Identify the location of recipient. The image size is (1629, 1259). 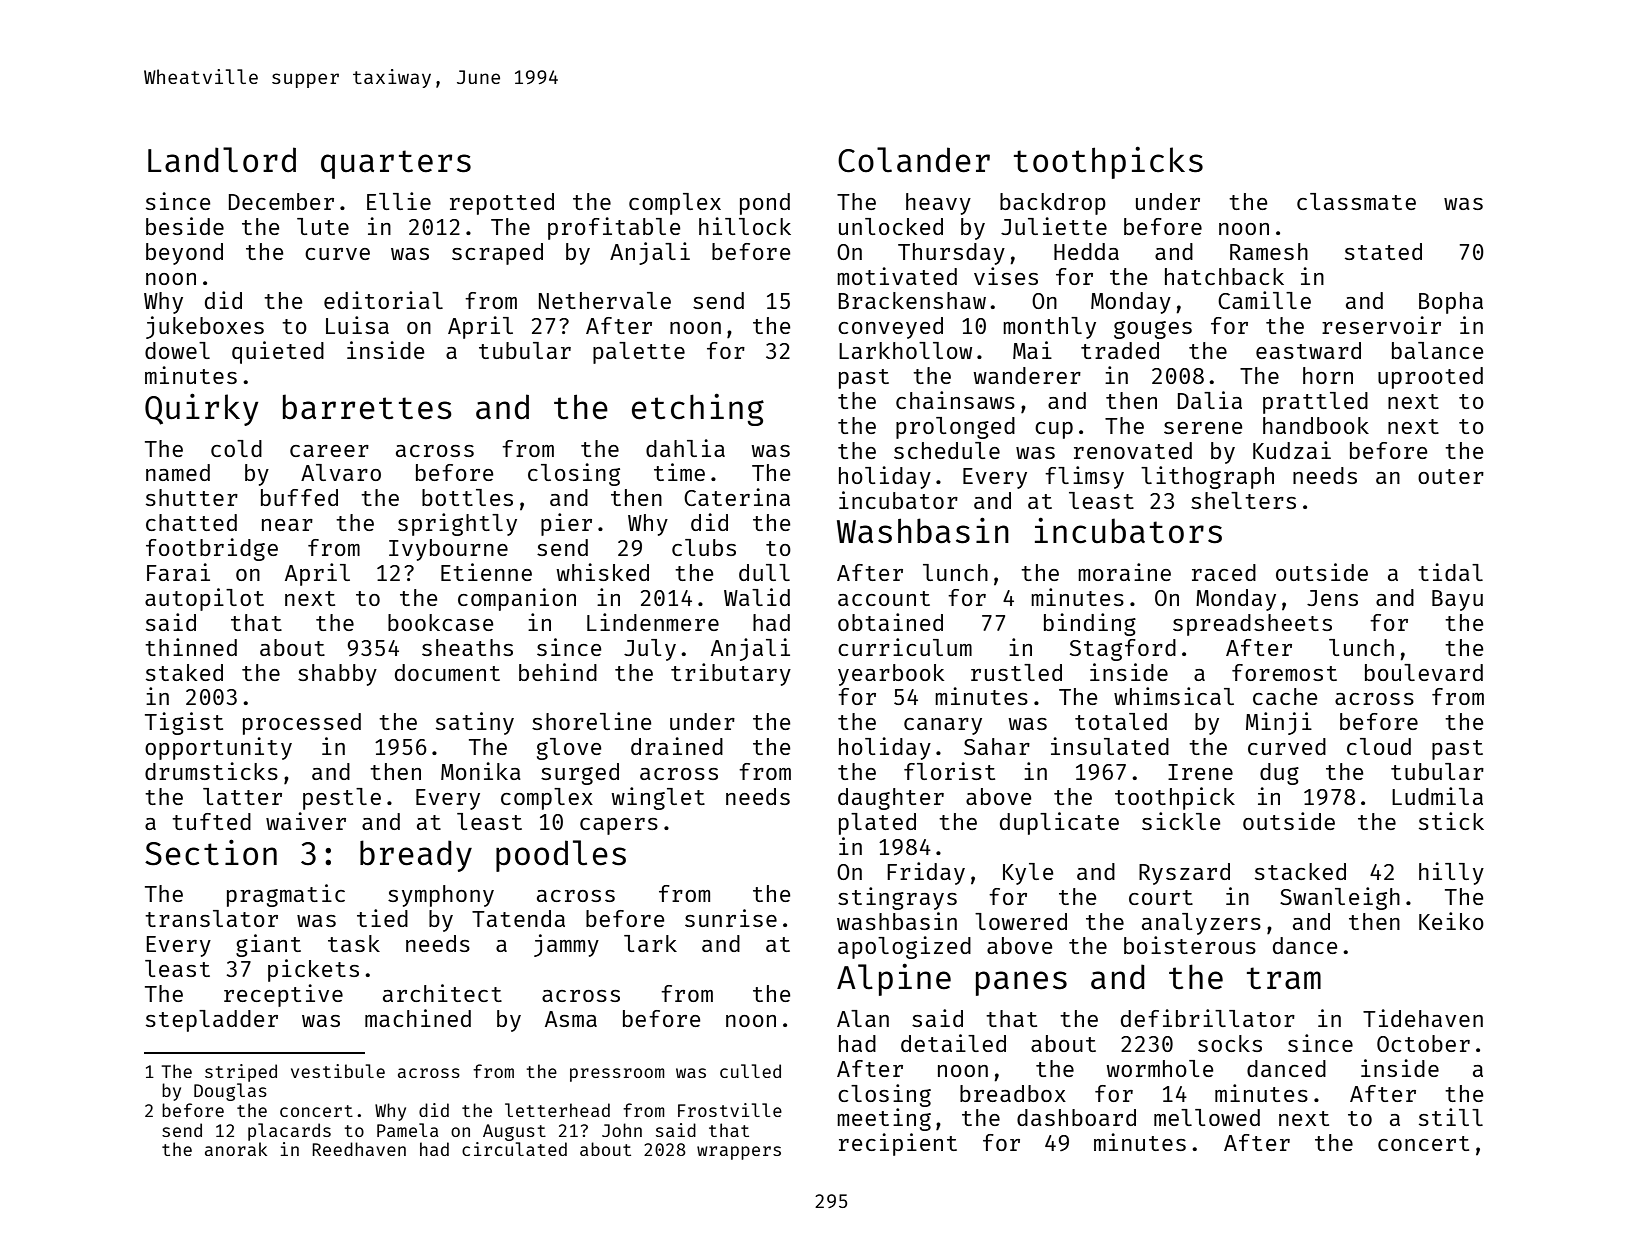
(898, 1144).
